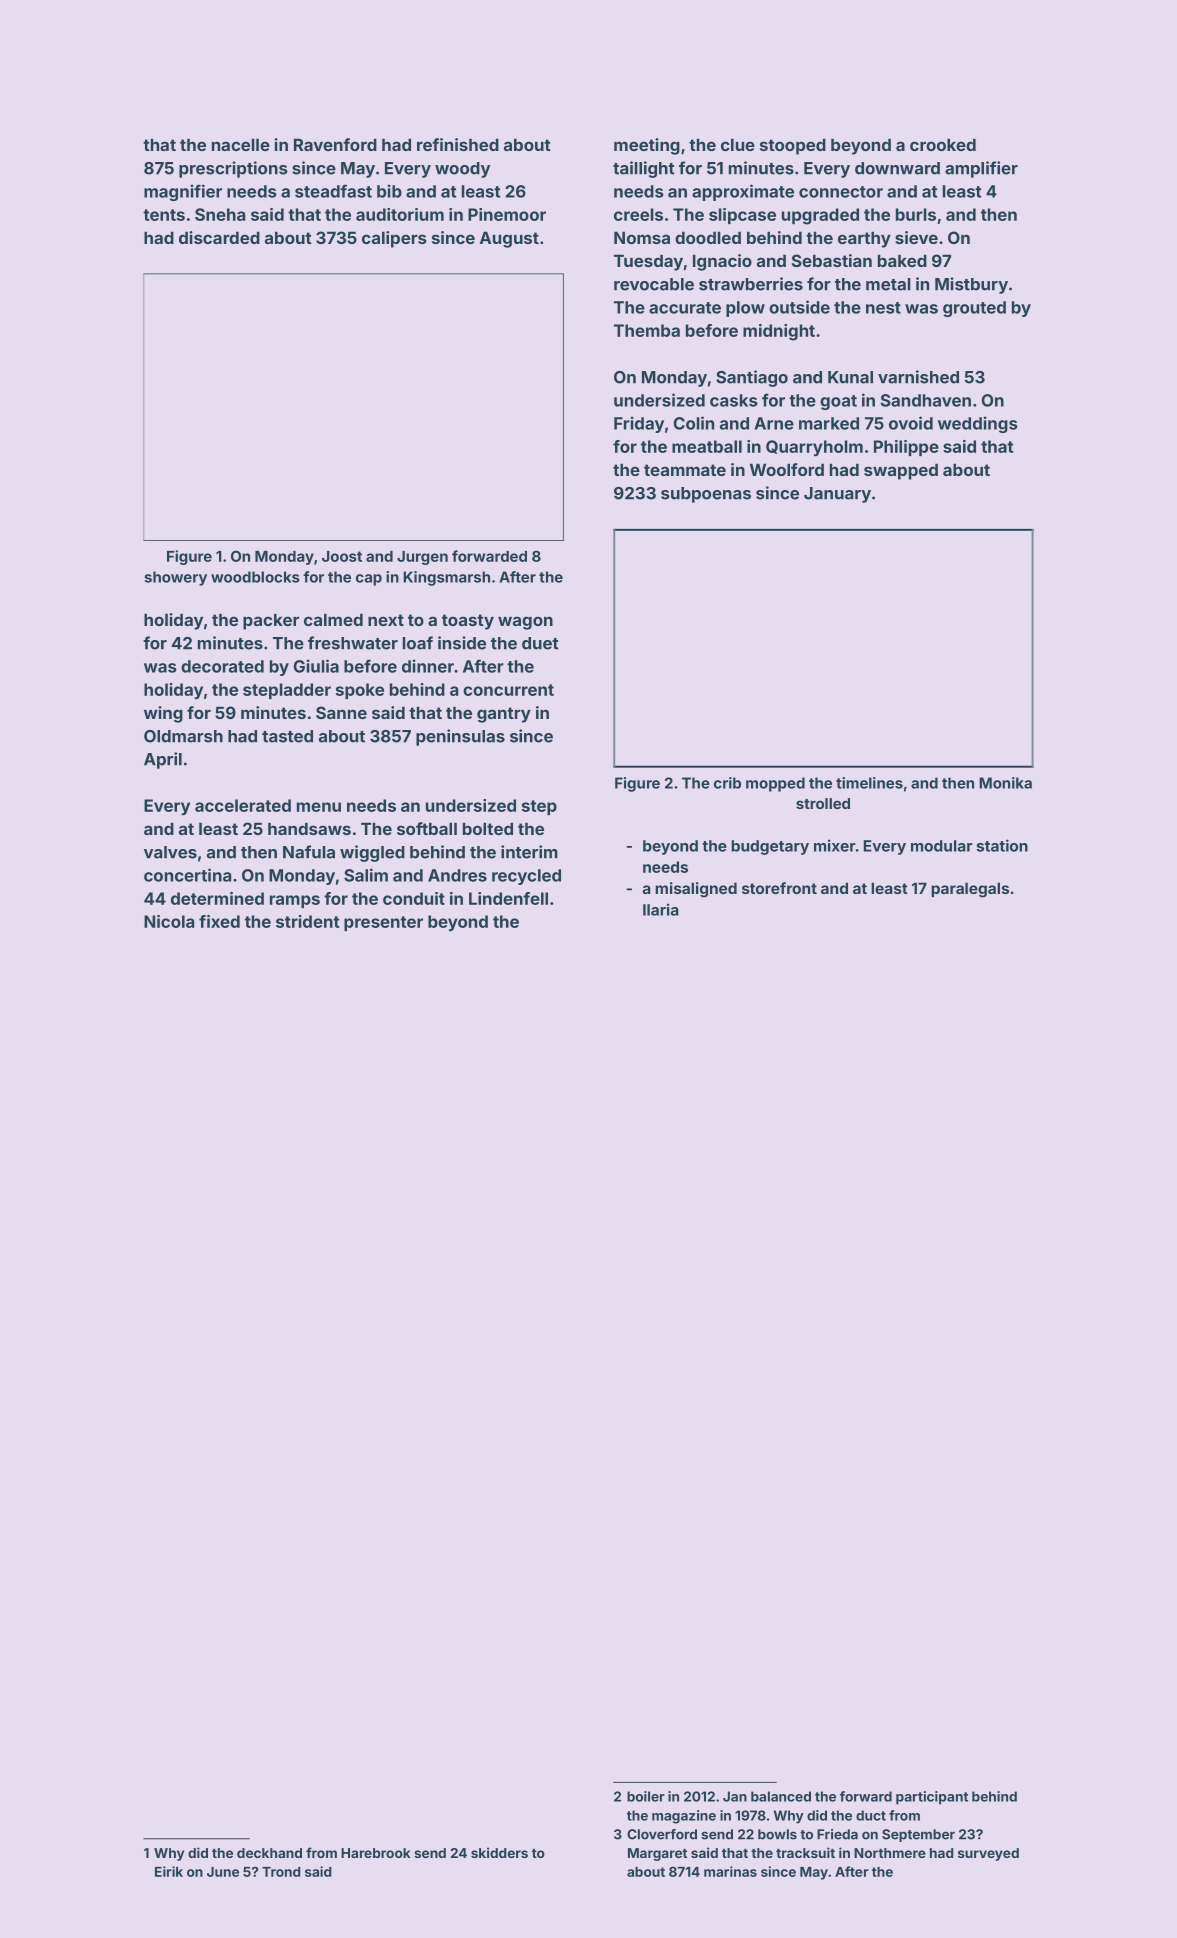 The height and width of the screenshot is (1938, 1177). Describe the element at coordinates (793, 146) in the screenshot. I see `stooped` at that location.
